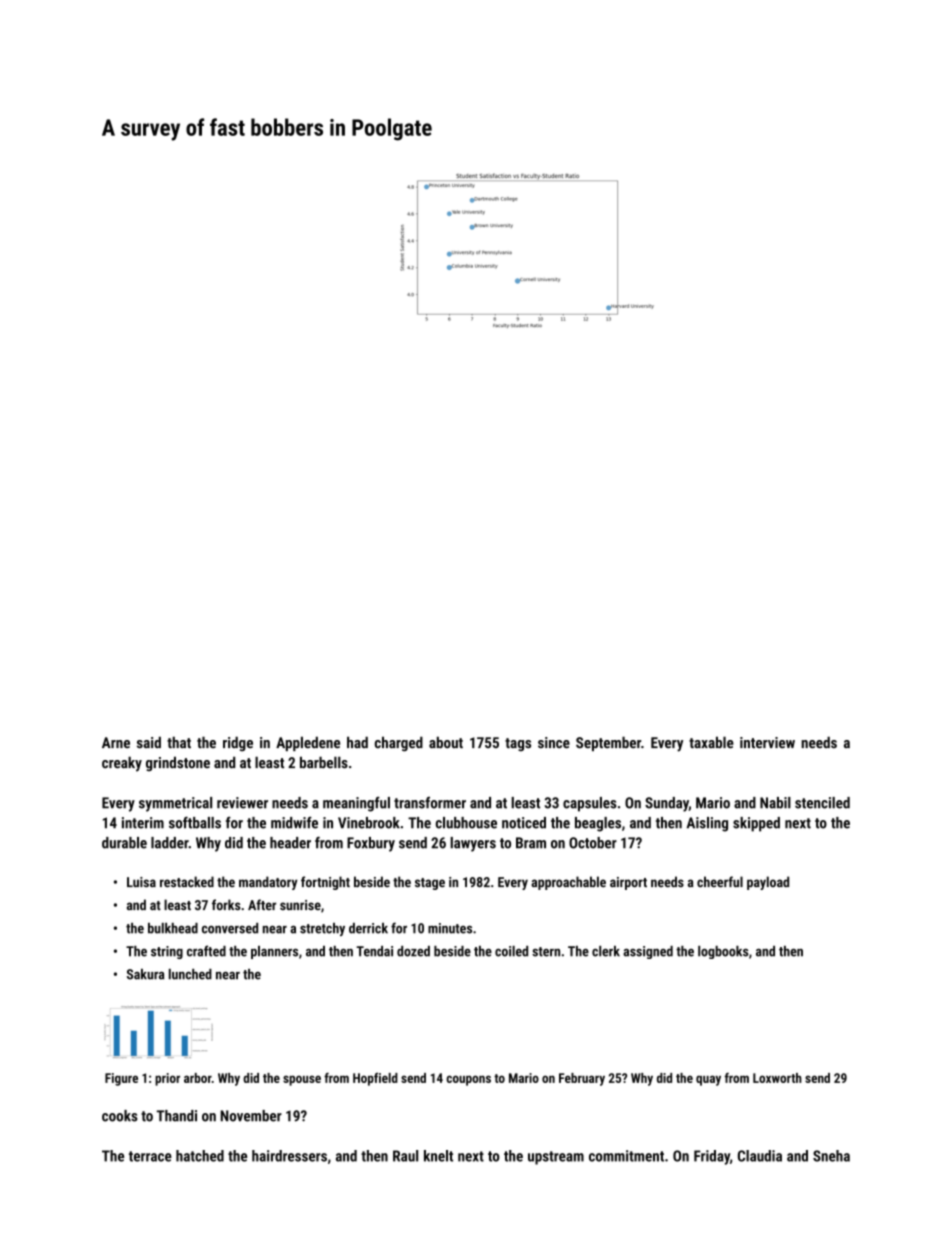  Describe the element at coordinates (756, 824) in the page. I see `skipped` at that location.
